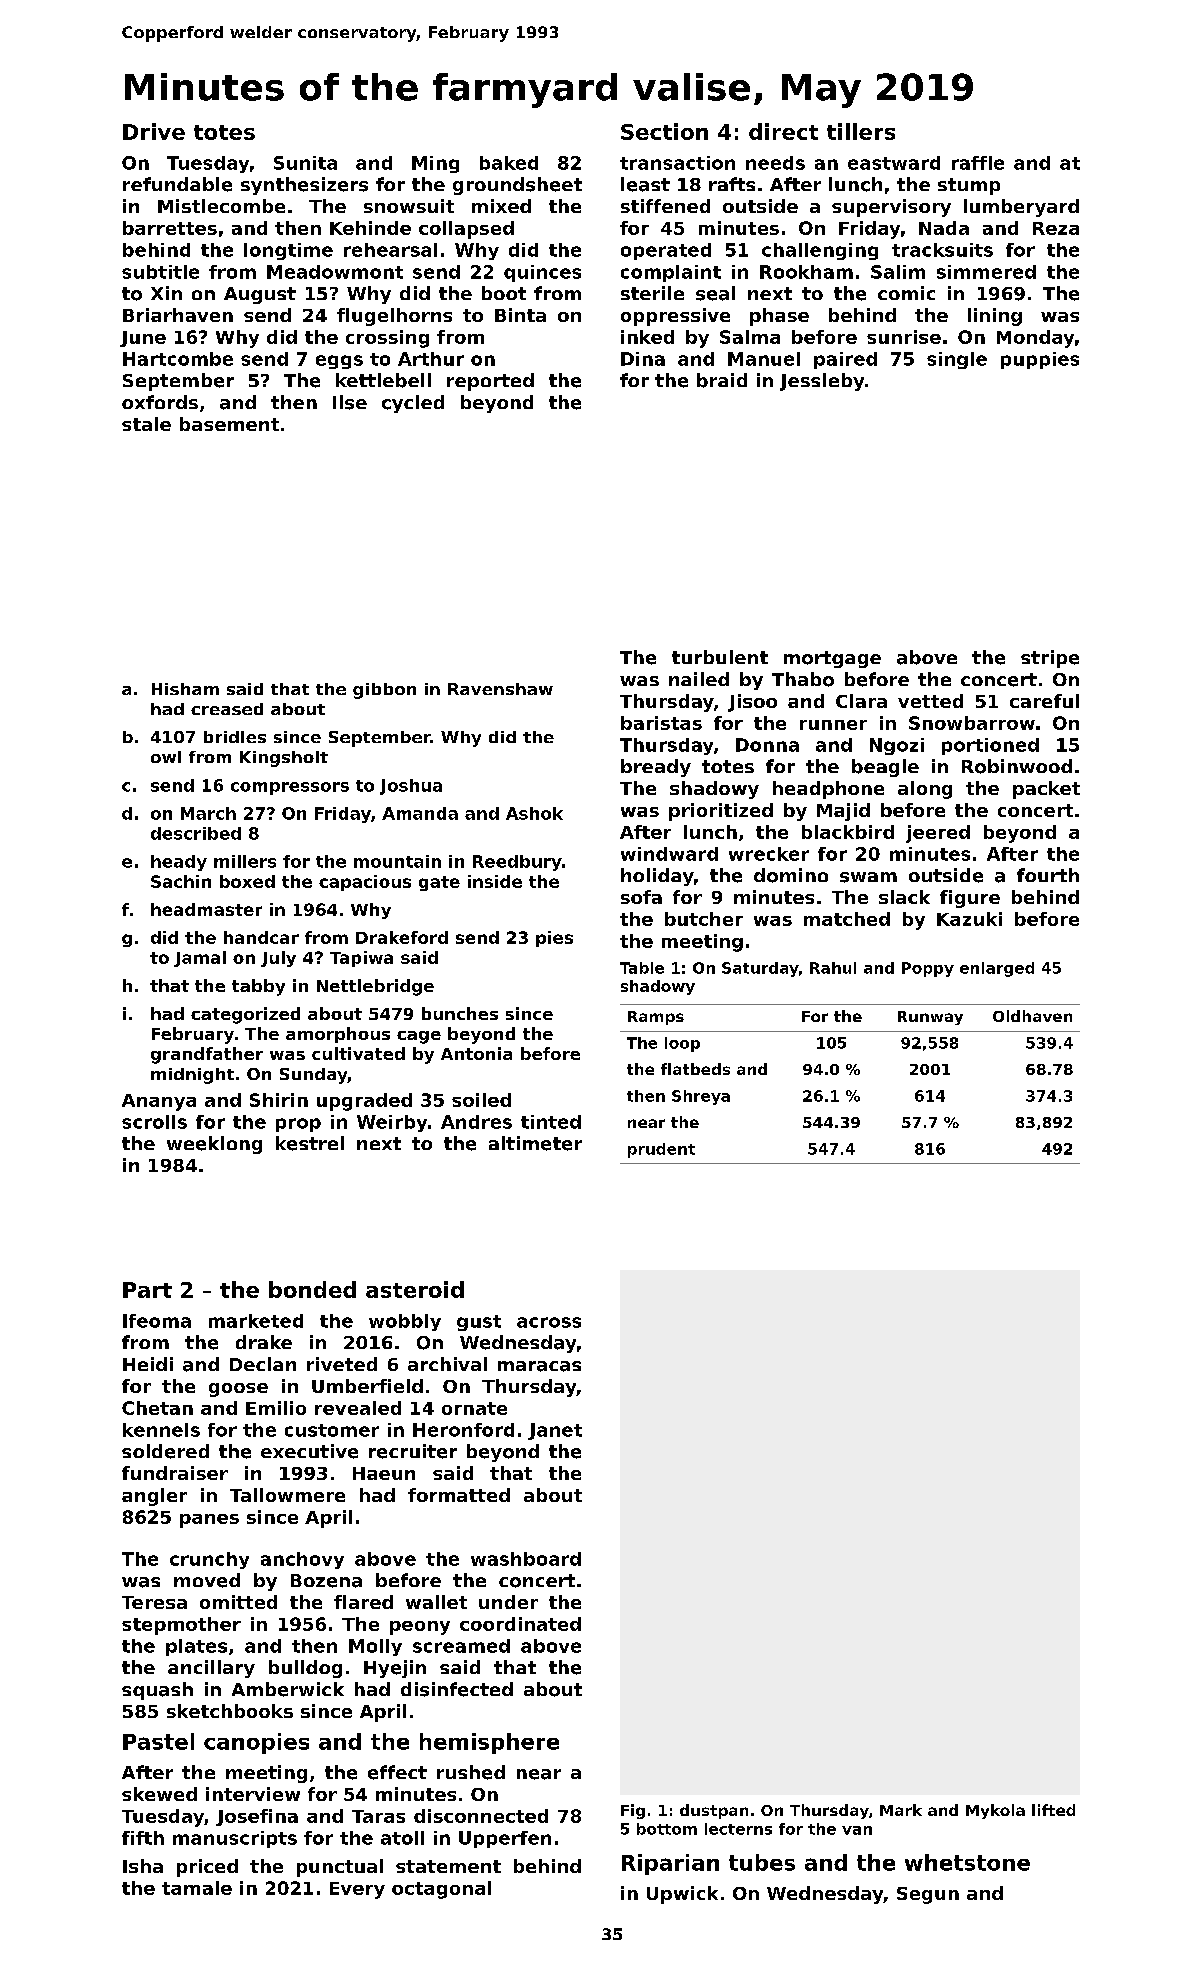 The image size is (1202, 1979). What do you see at coordinates (221, 206) in the page?
I see `Mistlecombe` at bounding box center [221, 206].
